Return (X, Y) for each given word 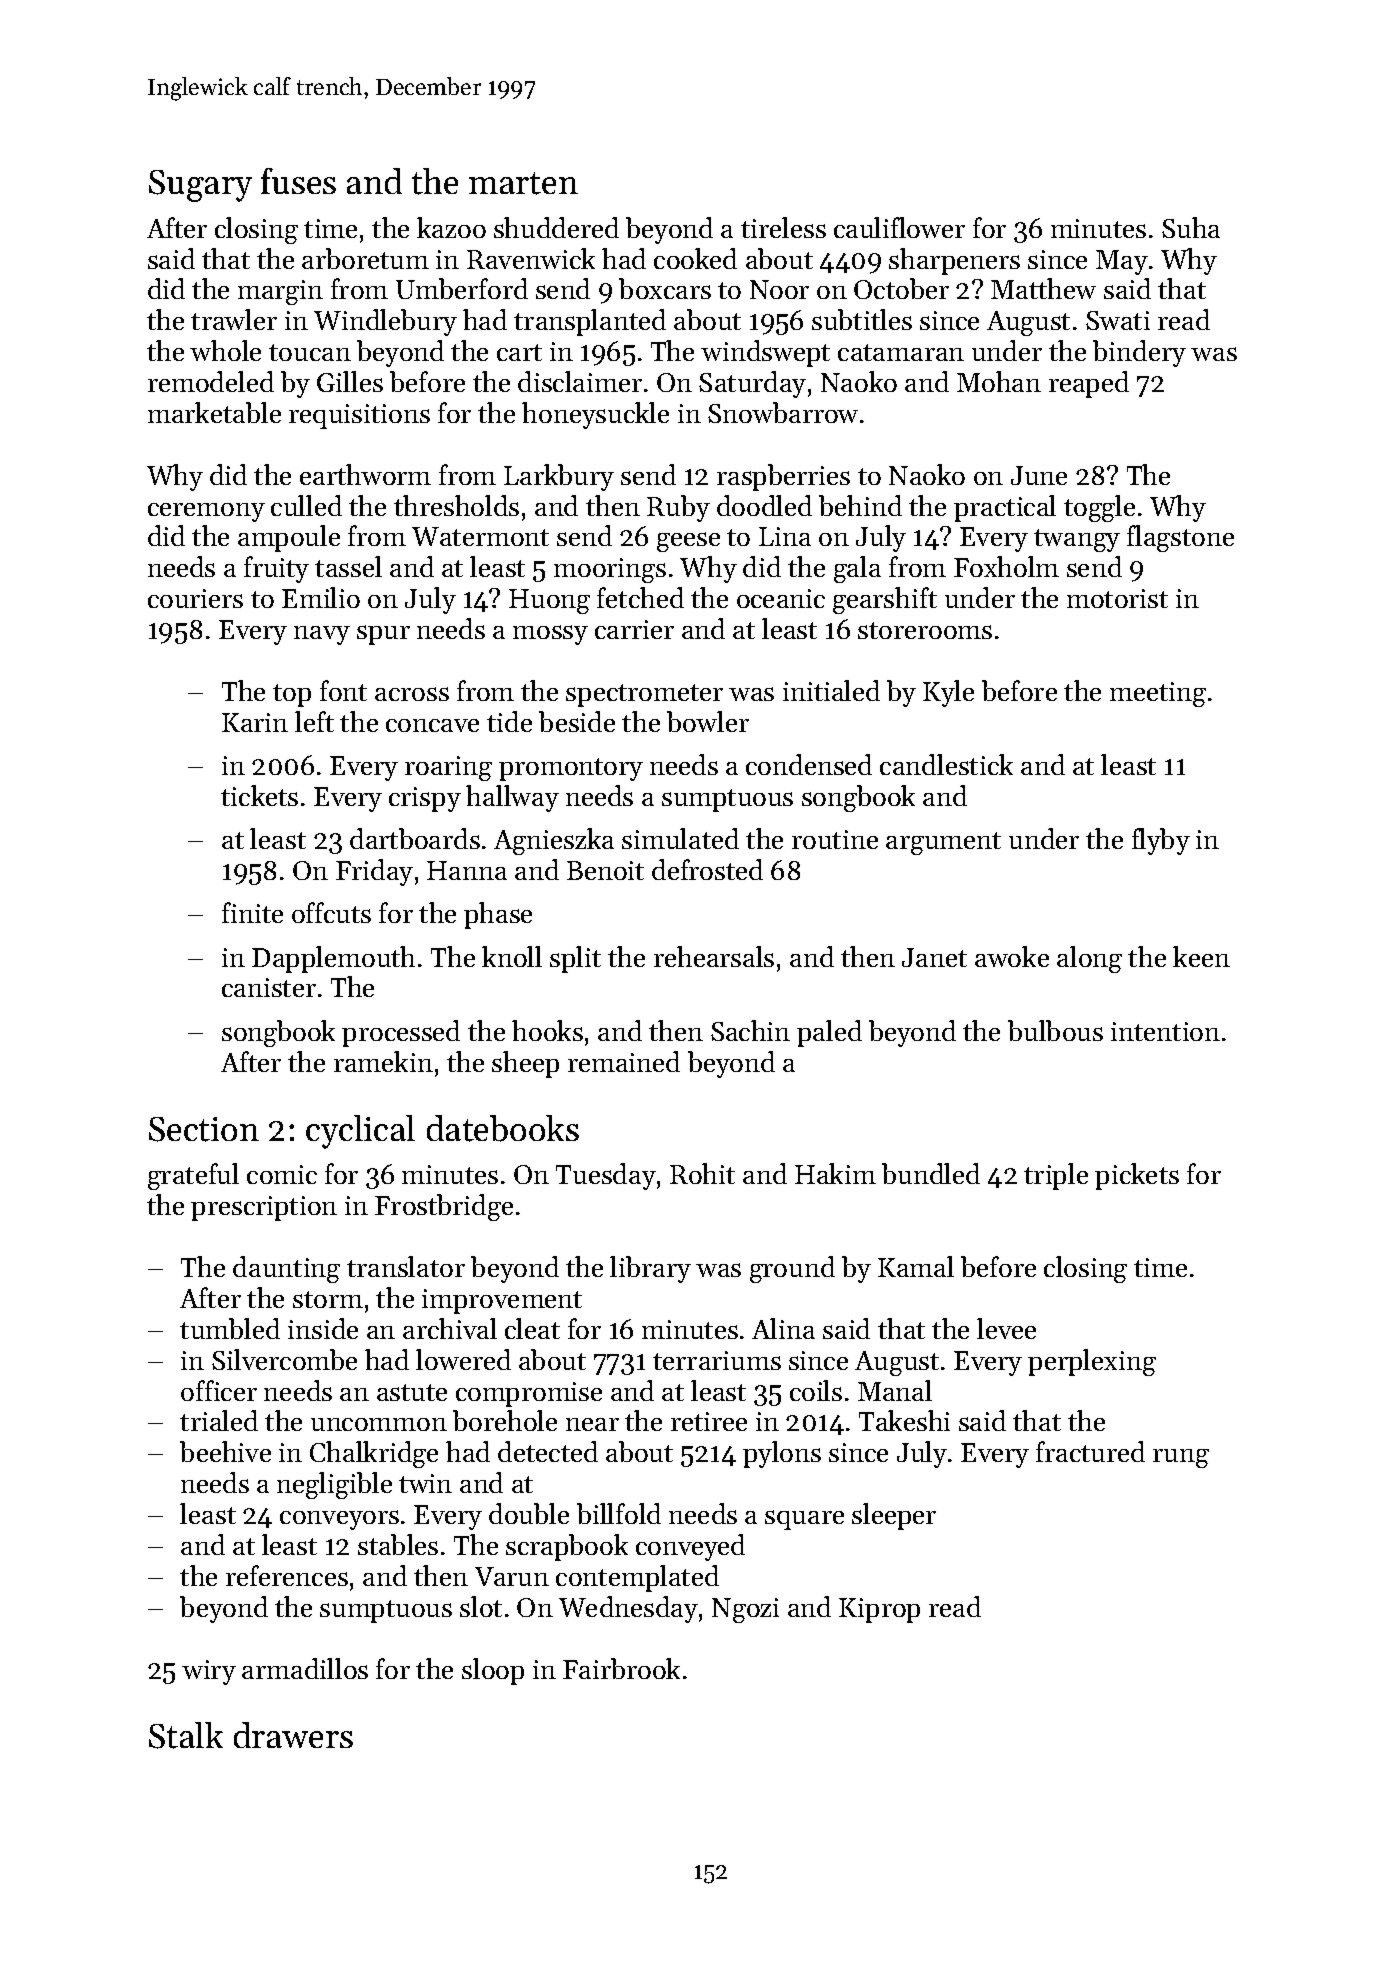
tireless (783, 227)
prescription (264, 1208)
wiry (209, 1672)
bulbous (1055, 1030)
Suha (1191, 227)
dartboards (415, 838)
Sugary (200, 186)
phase (498, 915)
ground (792, 1269)
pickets (1137, 1176)
